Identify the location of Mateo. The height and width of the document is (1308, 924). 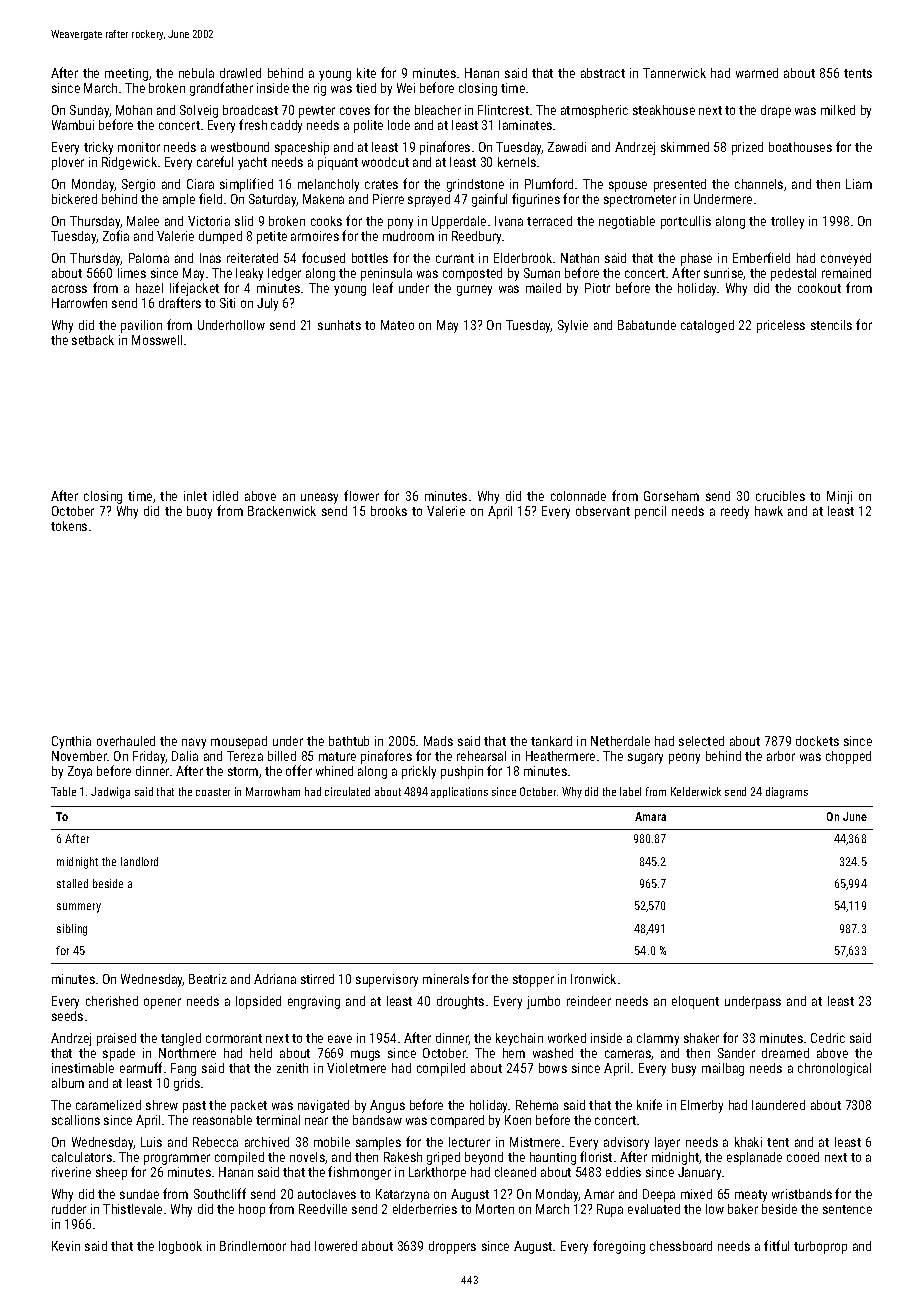
(397, 325).
